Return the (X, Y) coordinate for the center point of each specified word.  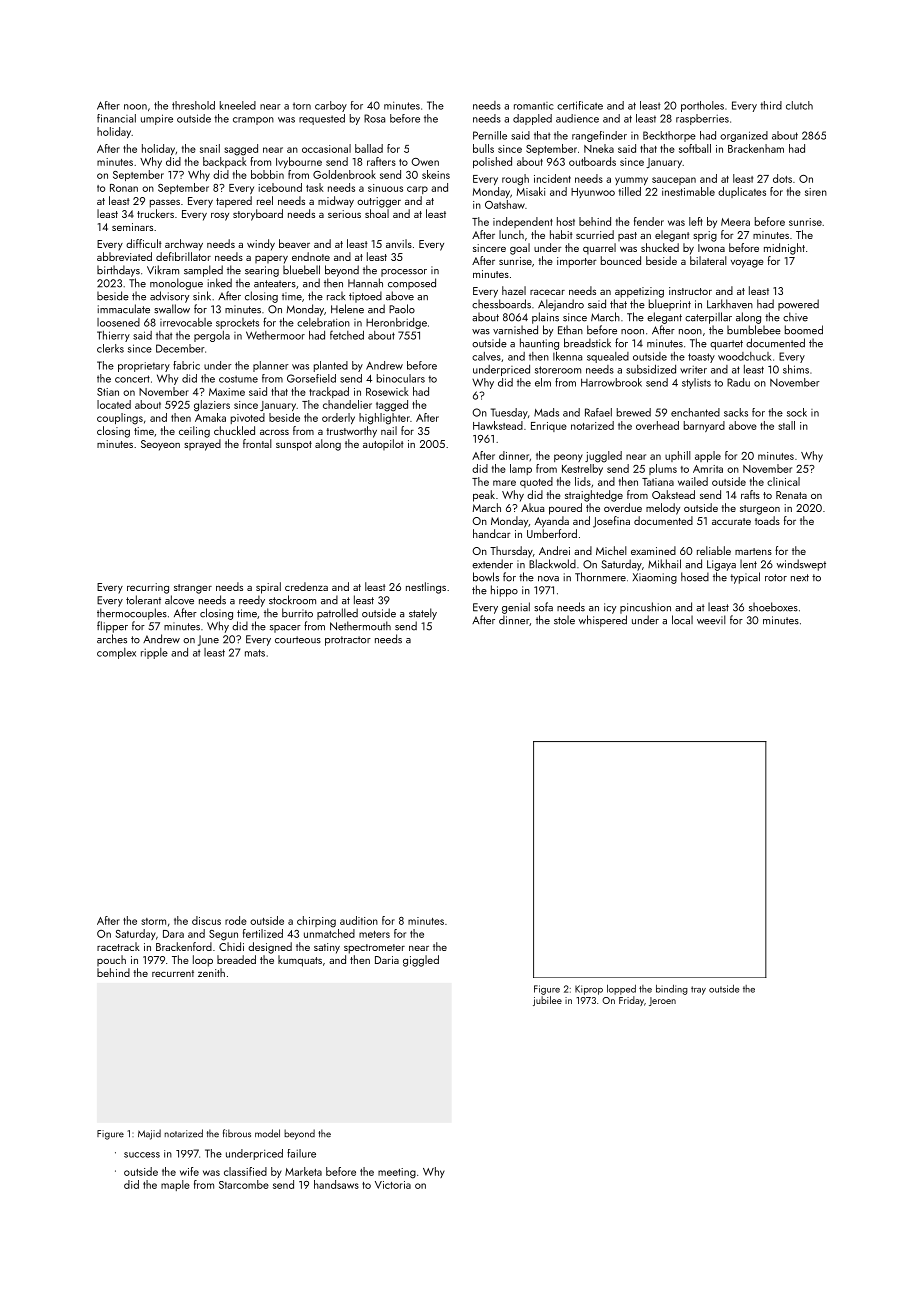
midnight (784, 249)
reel (265, 200)
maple (175, 1185)
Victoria (393, 1185)
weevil (711, 620)
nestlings (426, 588)
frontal (257, 443)
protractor (348, 641)
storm (153, 921)
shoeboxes (773, 607)
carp (417, 190)
